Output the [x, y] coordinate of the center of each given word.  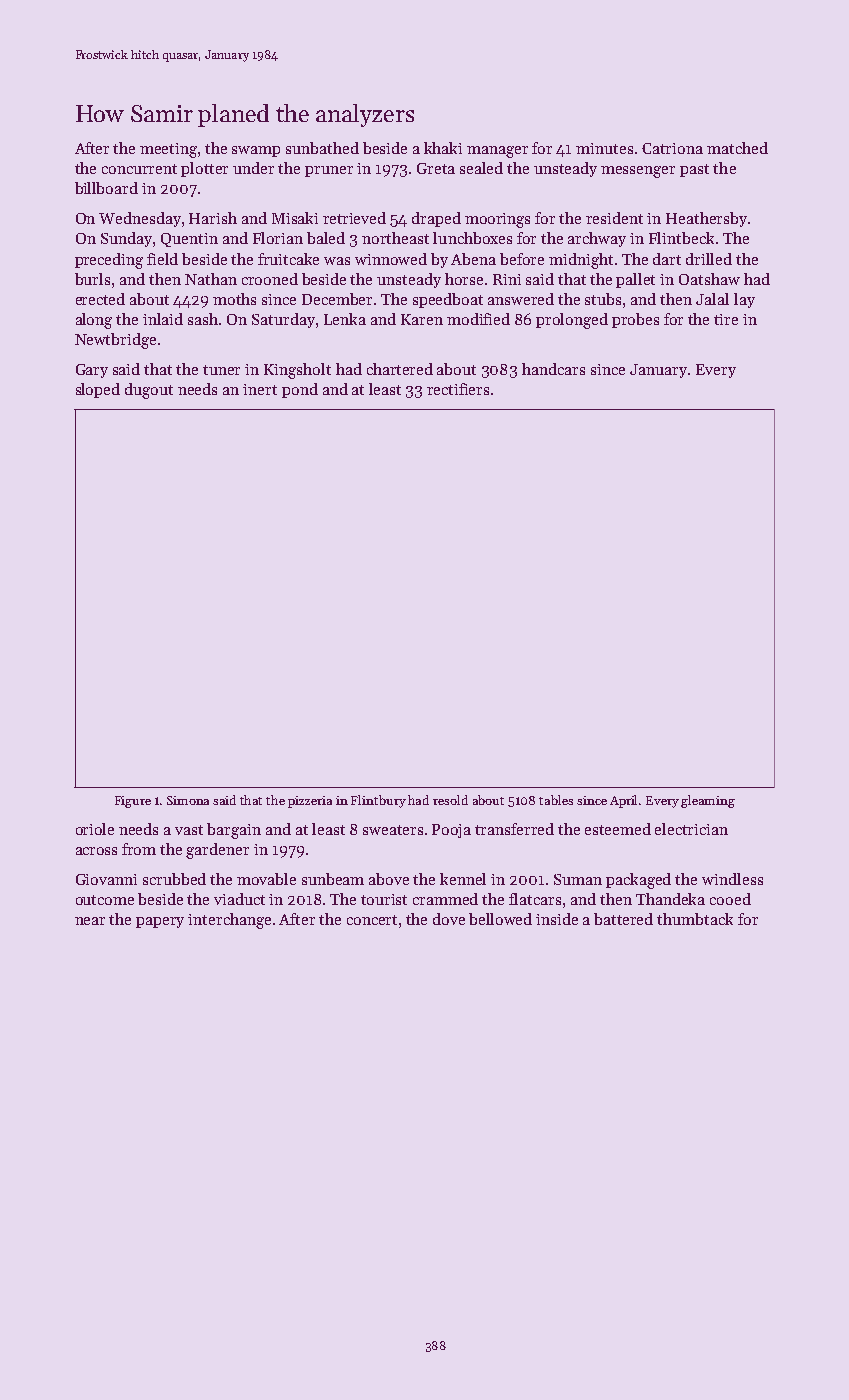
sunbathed [322, 148]
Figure [133, 802]
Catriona [672, 148]
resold [450, 800]
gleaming [708, 801]
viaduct [239, 899]
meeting [168, 150]
